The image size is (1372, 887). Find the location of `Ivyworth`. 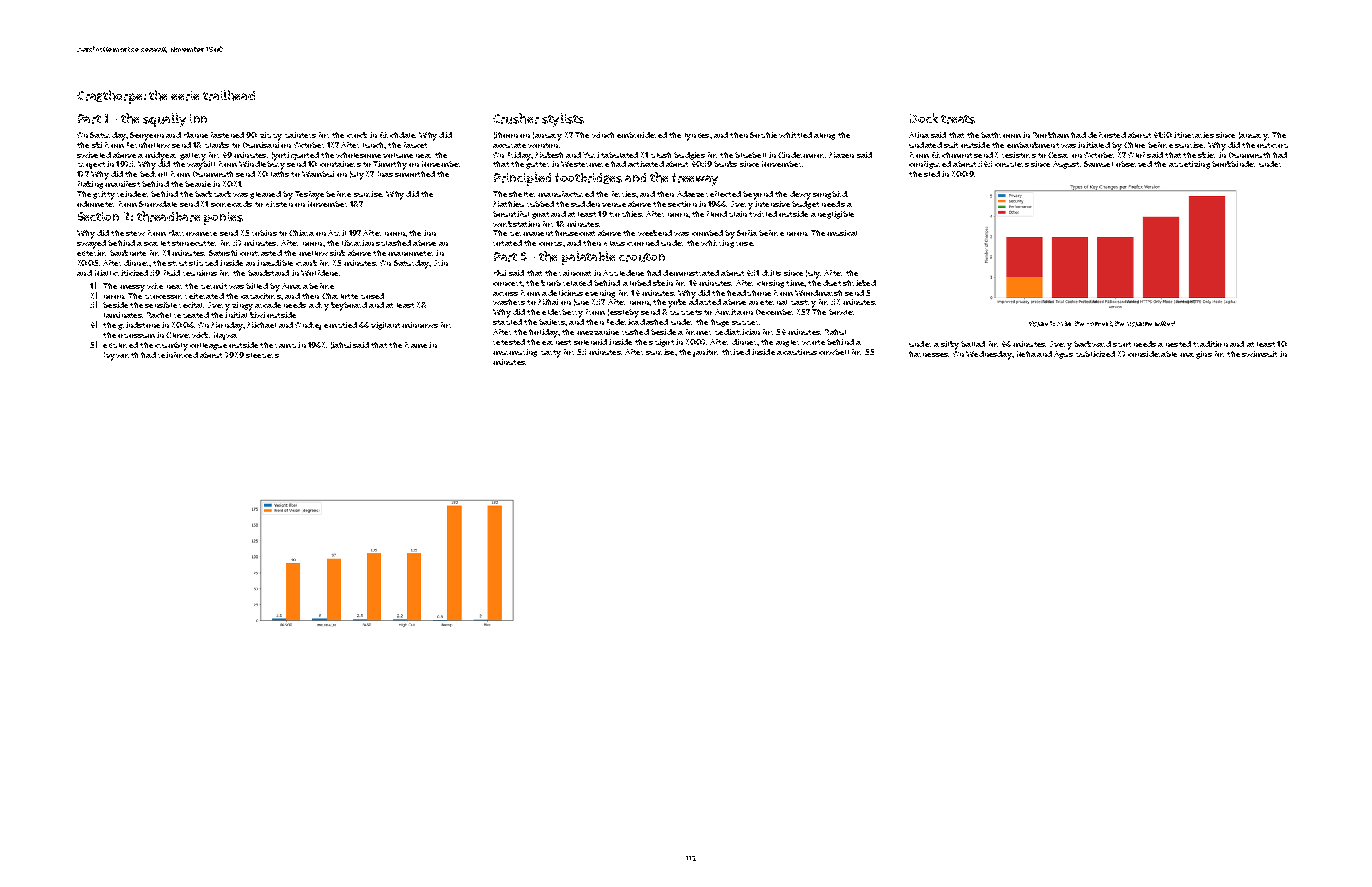

Ivyworth is located at coordinates (121, 356).
